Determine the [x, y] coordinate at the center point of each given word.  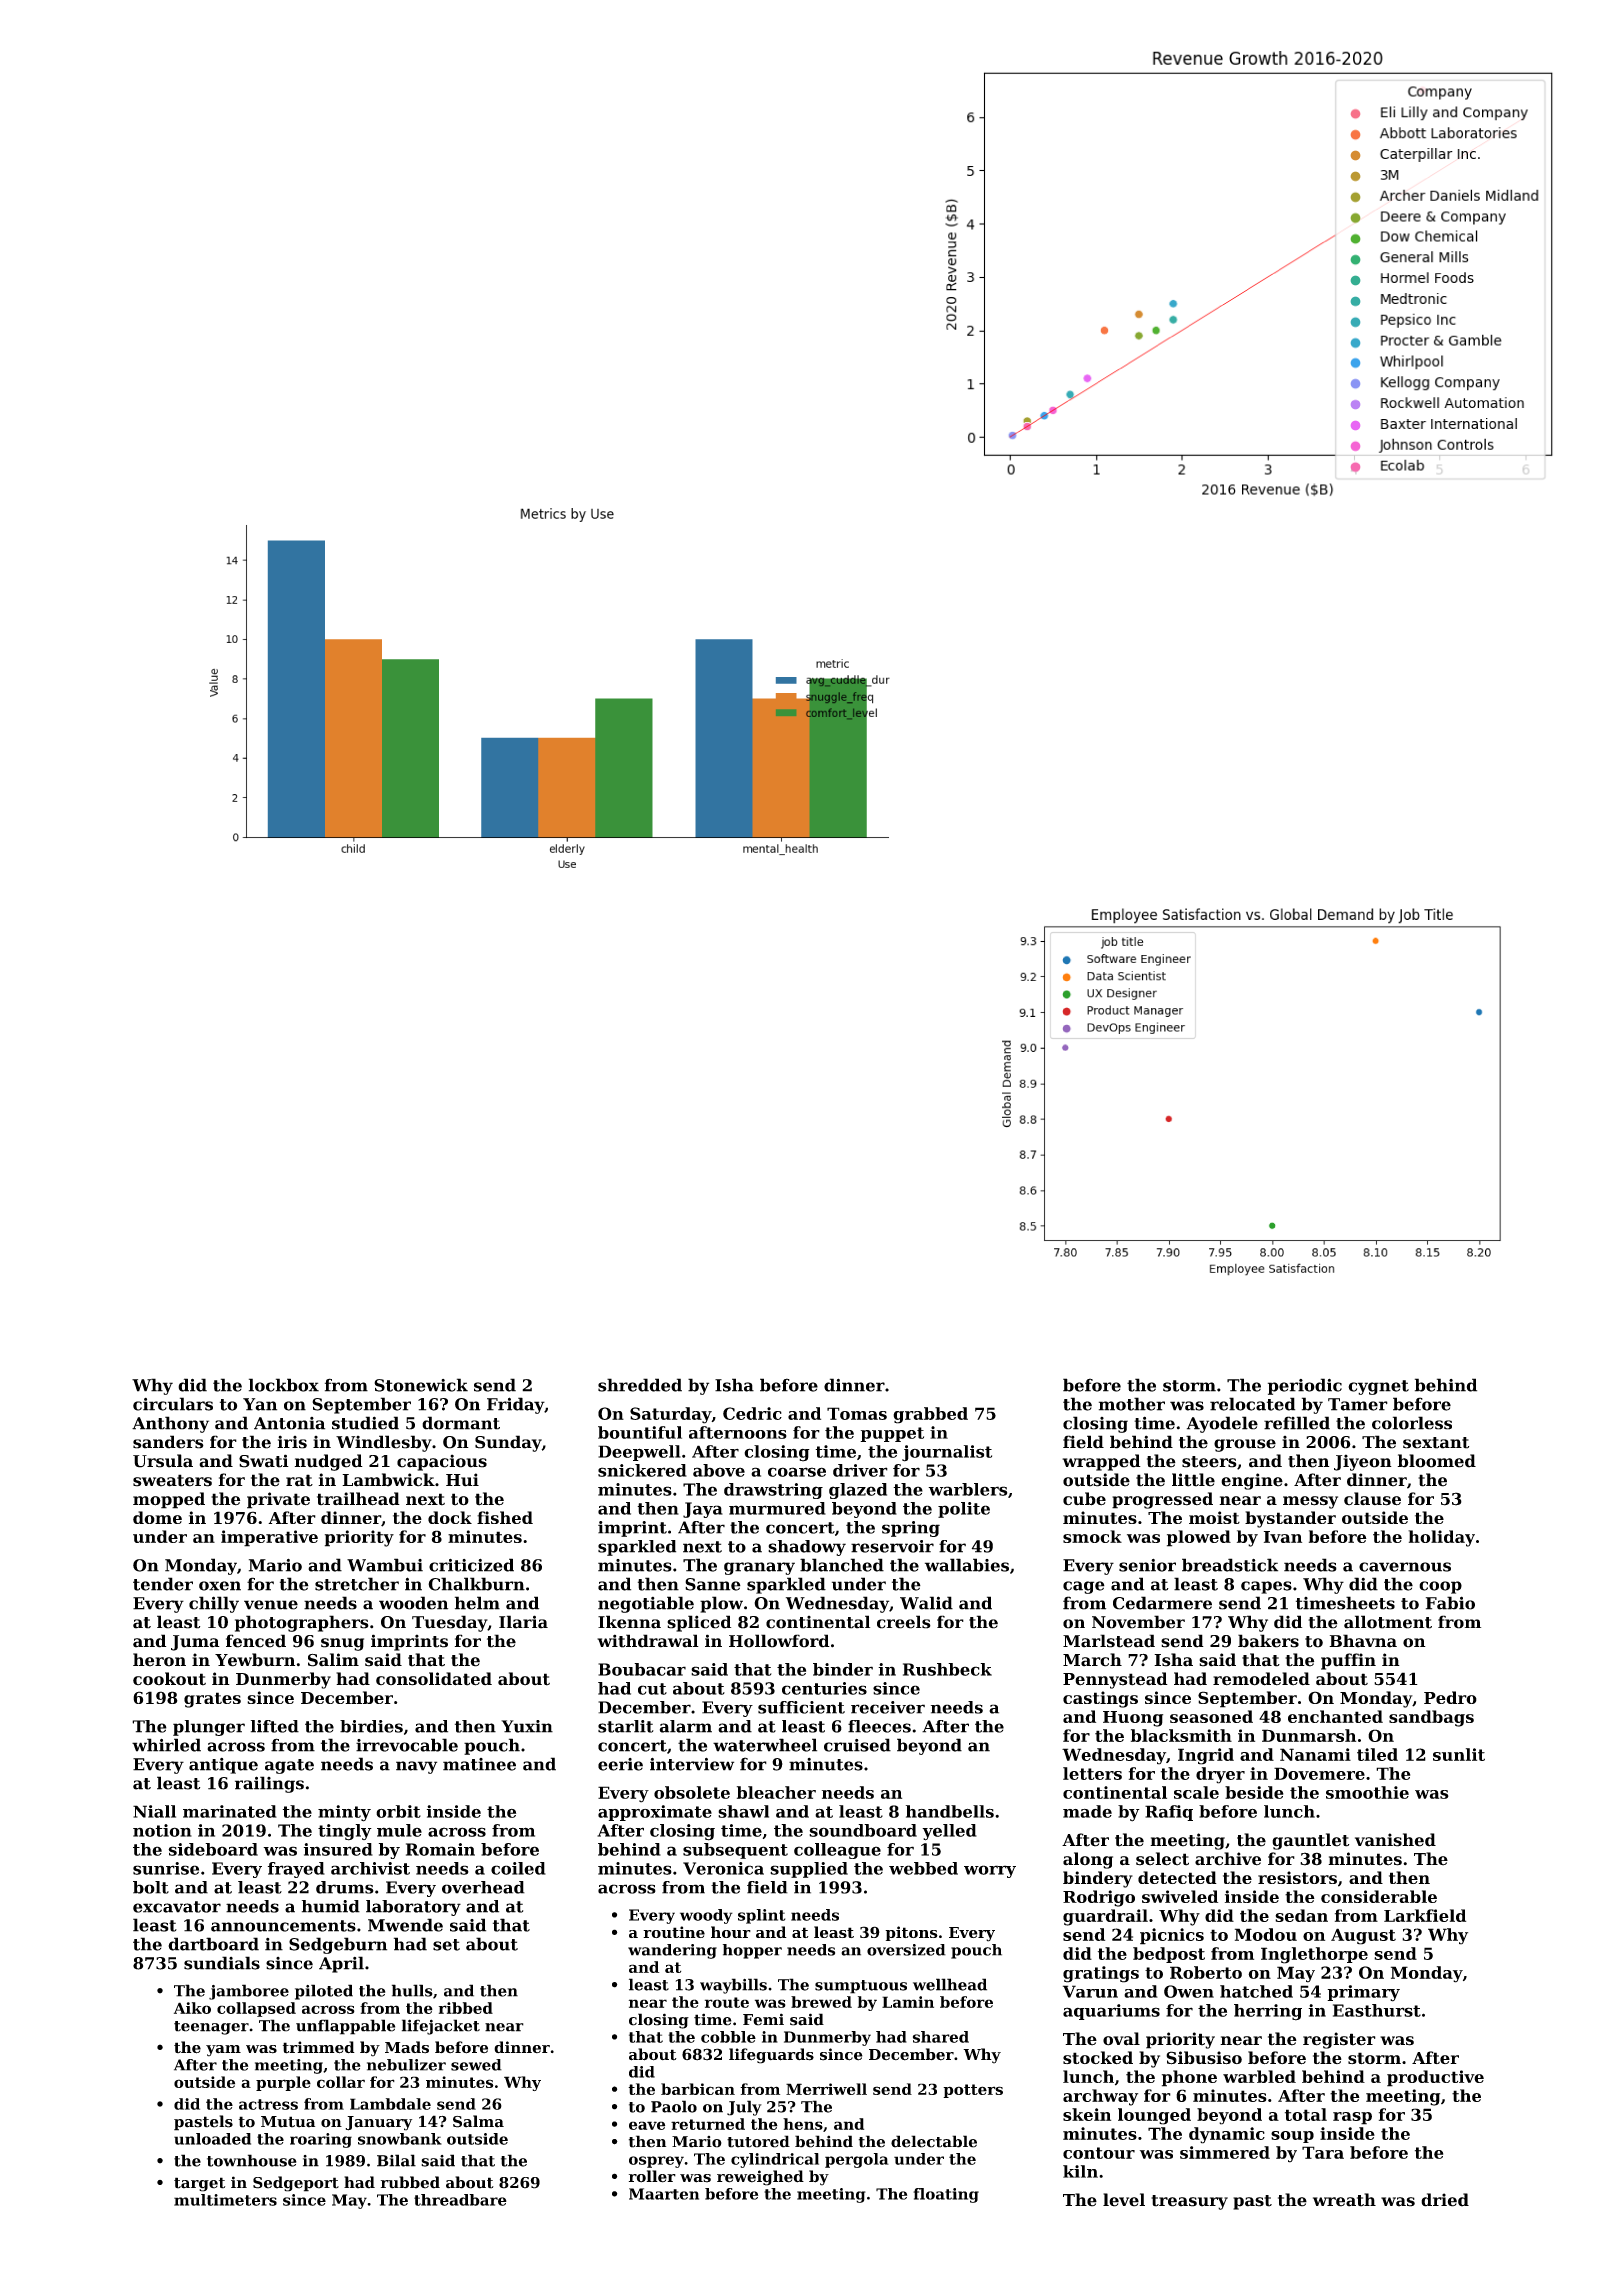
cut [652, 1689]
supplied [809, 1870]
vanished [1395, 1840]
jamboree [249, 1992]
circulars [173, 1404]
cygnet [1378, 1387]
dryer [1220, 1775]
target [199, 2184]
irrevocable [407, 1745]
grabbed [930, 1415]
